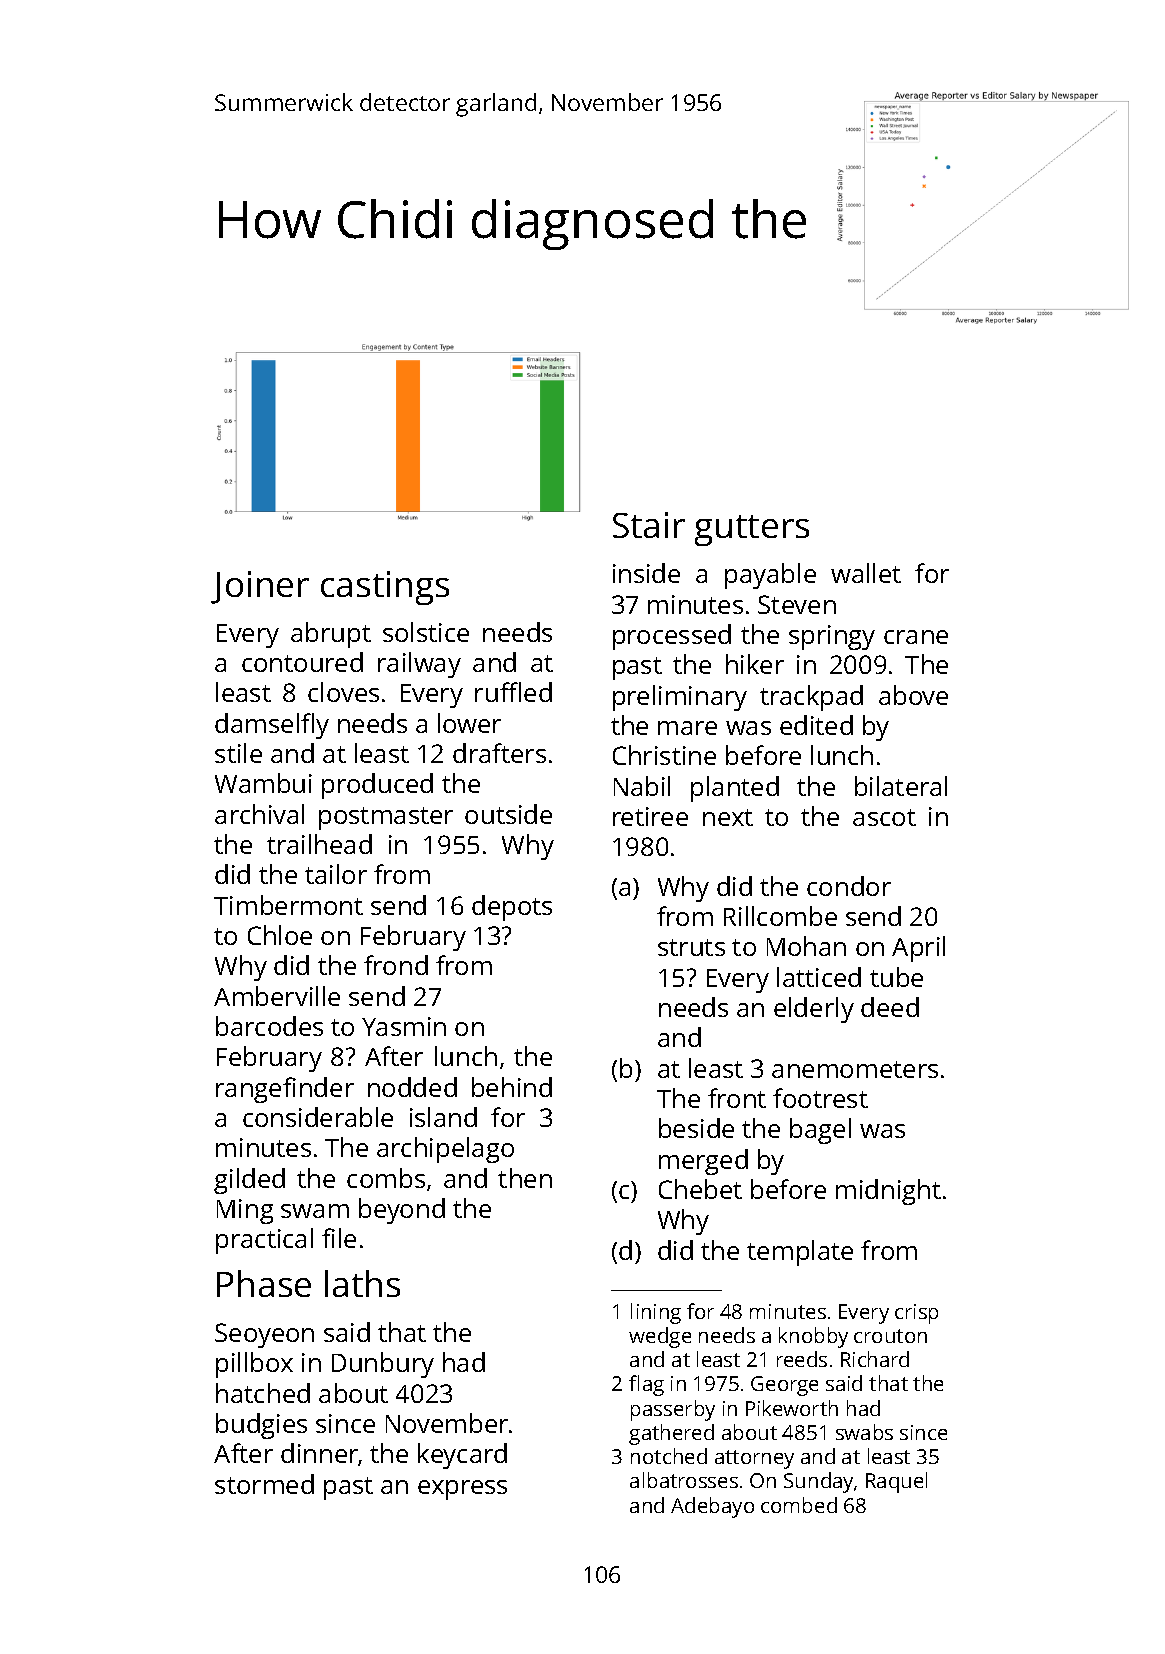 This screenshot has width=1165, height=1654. What do you see at coordinates (800, 1253) in the screenshot?
I see `template` at bounding box center [800, 1253].
